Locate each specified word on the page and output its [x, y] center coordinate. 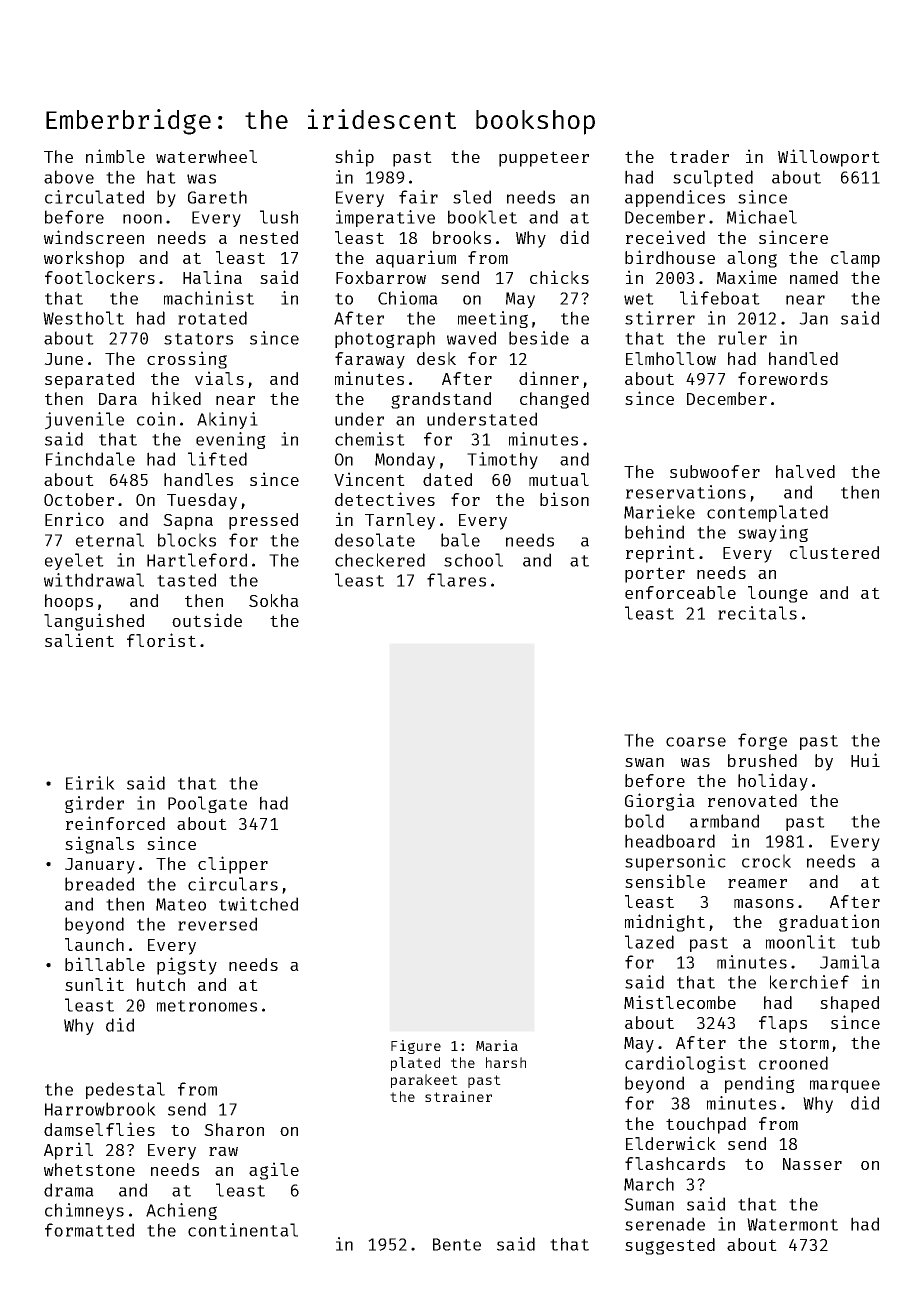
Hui [865, 760]
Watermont [792, 1224]
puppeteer [544, 159]
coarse [696, 742]
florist [161, 640]
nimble [115, 156]
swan [644, 762]
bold [644, 821]
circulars [233, 884]
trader [699, 156]
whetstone [89, 1169]
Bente [457, 1244]
